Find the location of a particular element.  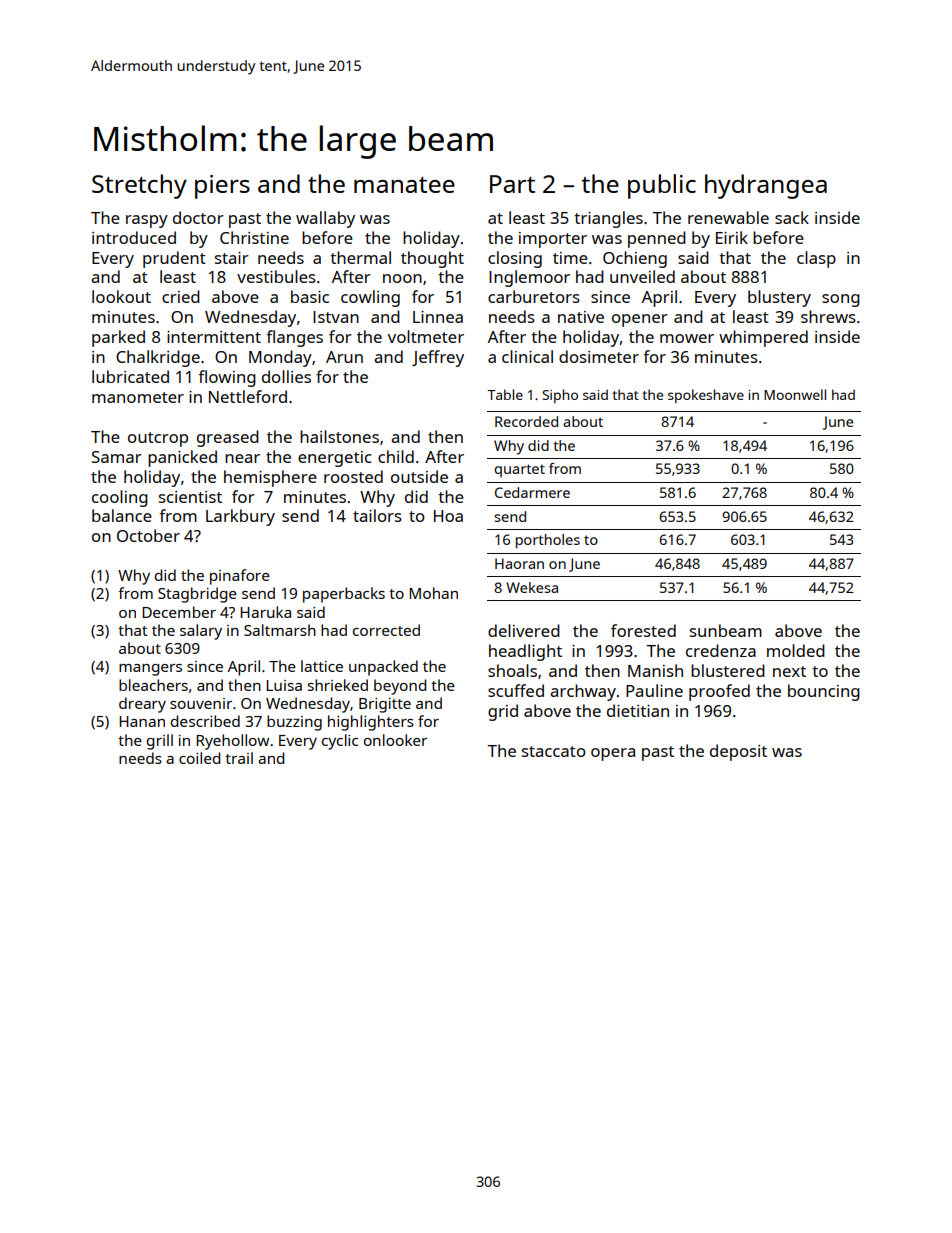

Larkbury is located at coordinates (240, 517).
